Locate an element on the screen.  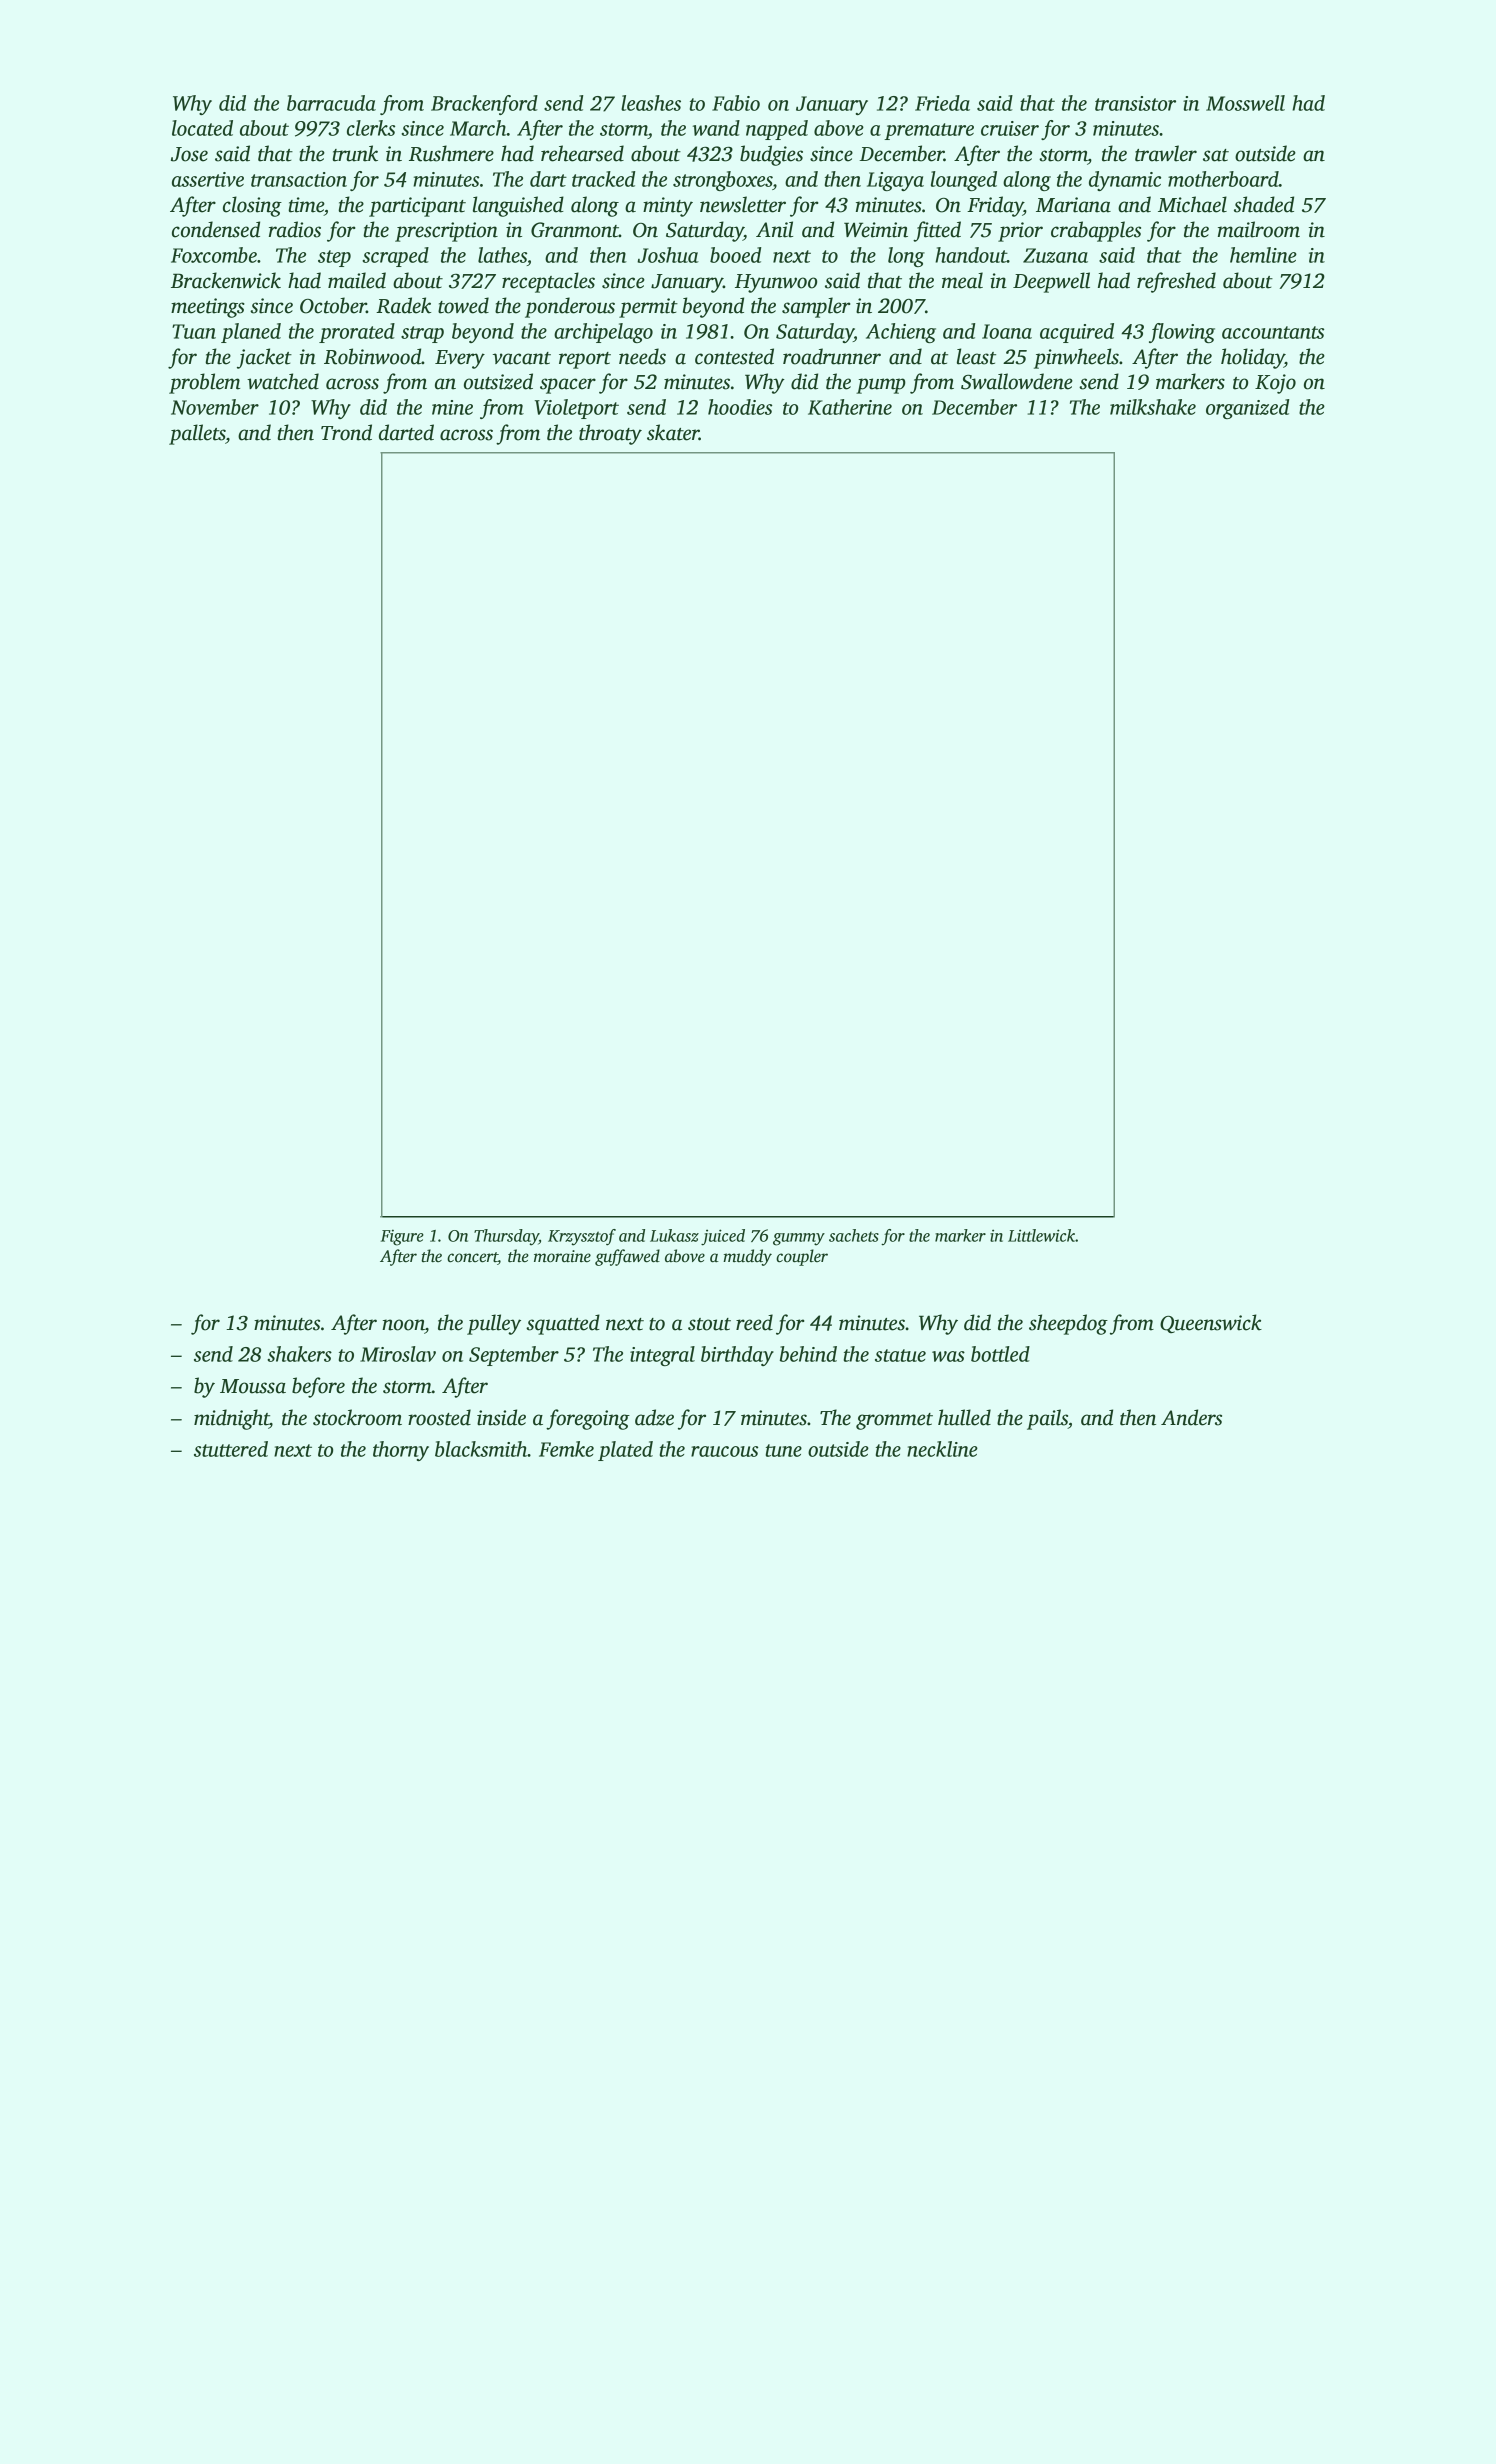
milkshake is located at coordinates (1153, 407).
